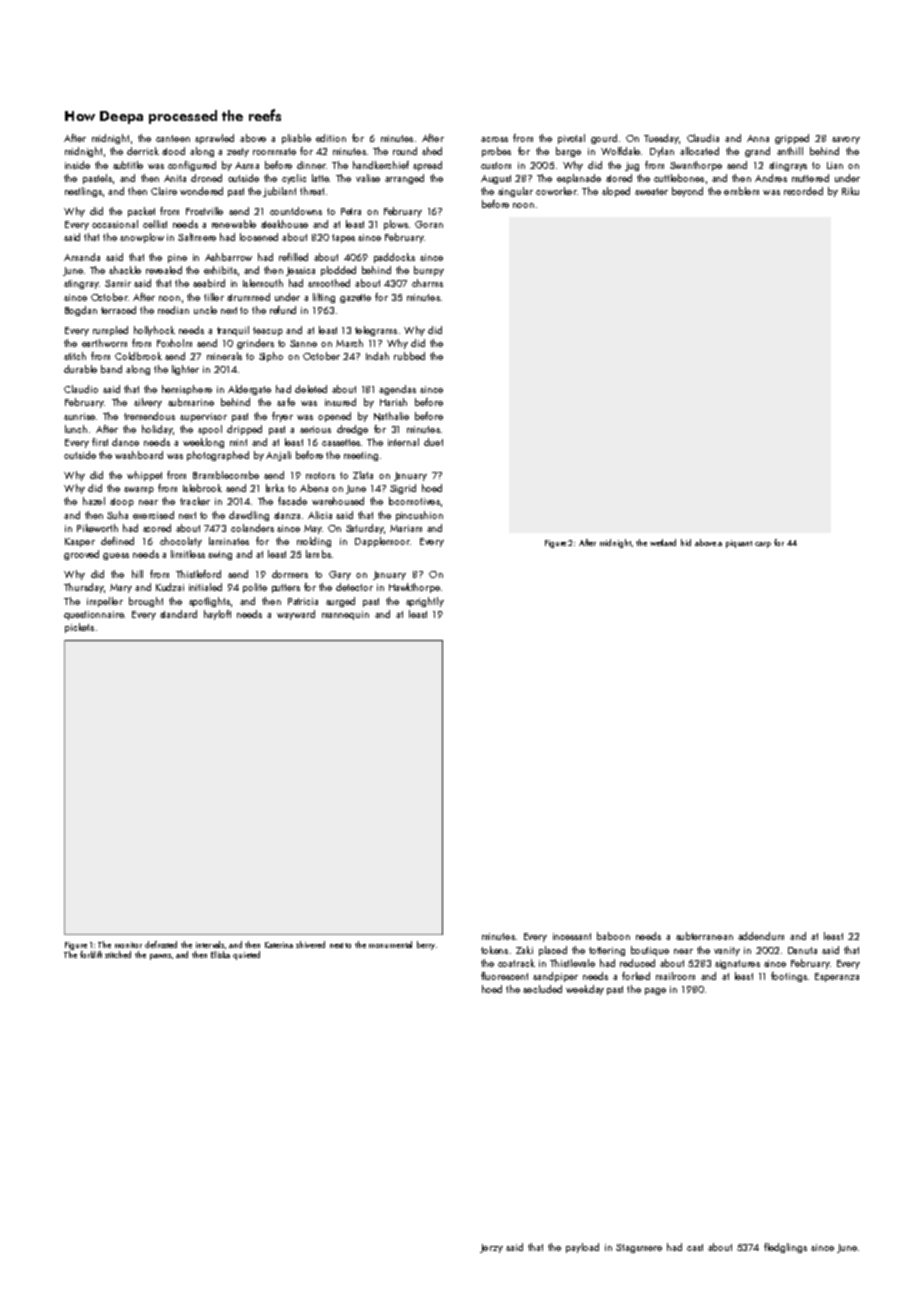 This screenshot has height=1308, width=924. I want to click on sprightly, so click(425, 602).
